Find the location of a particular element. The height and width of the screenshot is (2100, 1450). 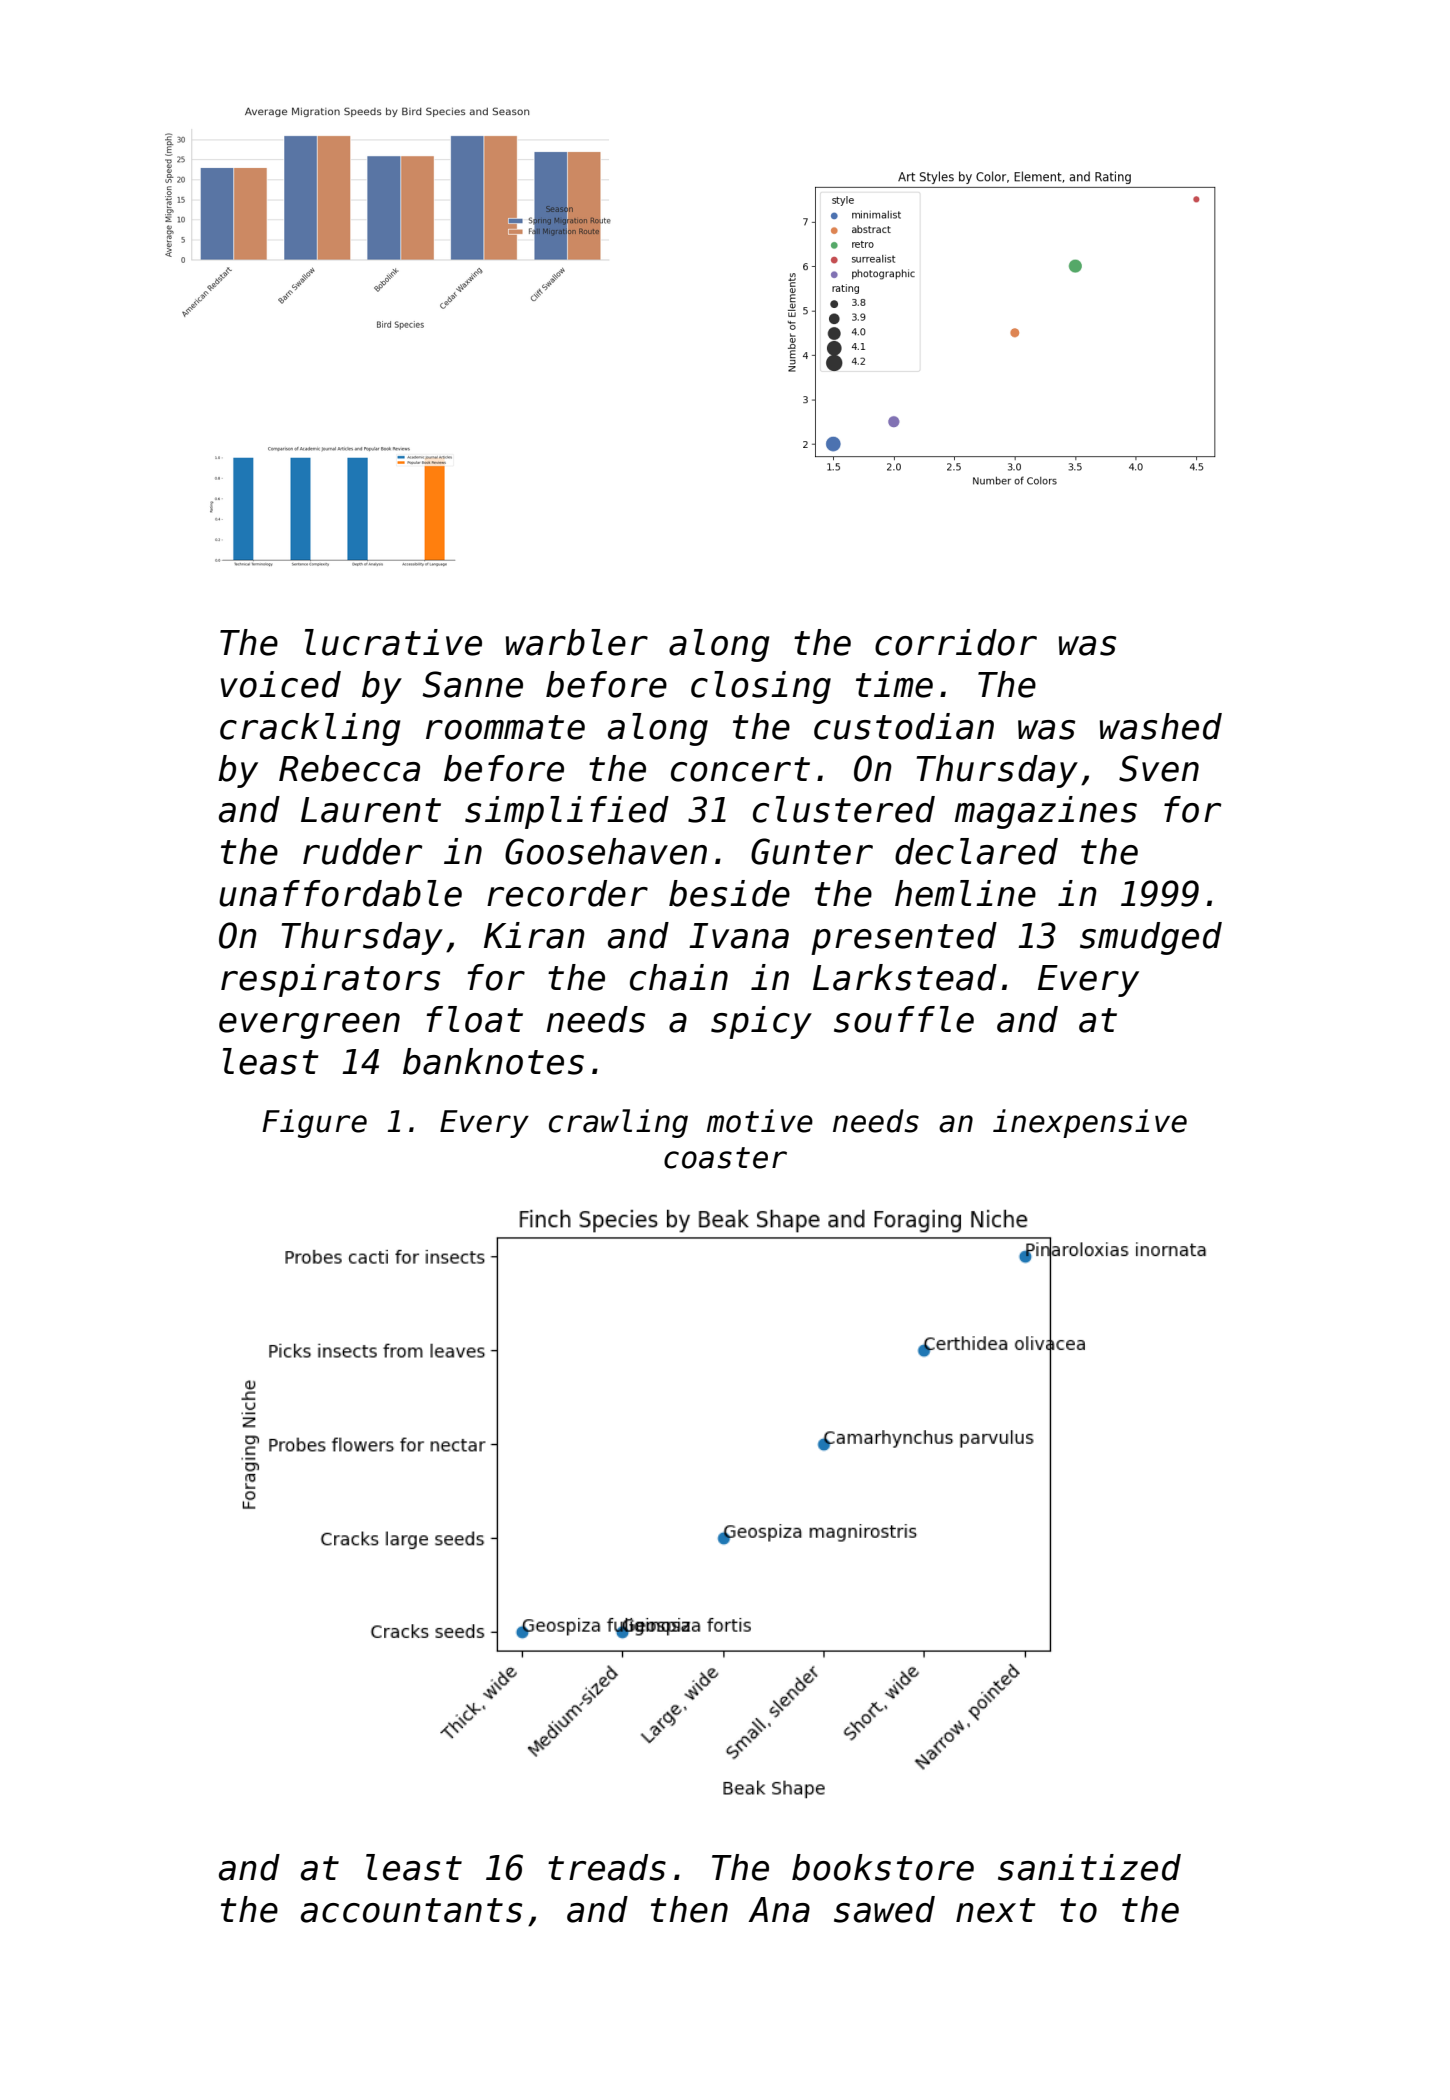

washed is located at coordinates (1161, 726).
